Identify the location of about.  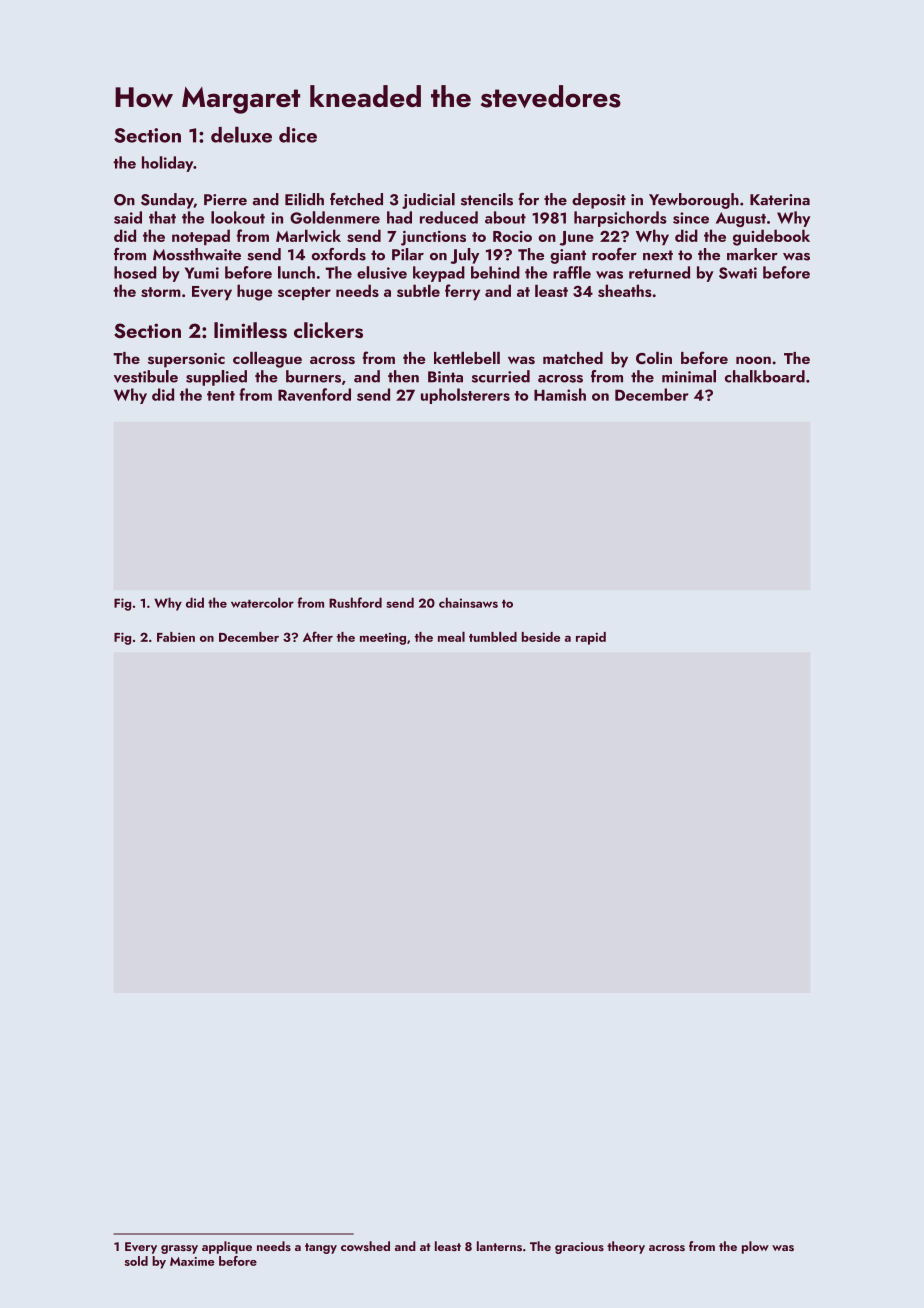
(505, 217).
